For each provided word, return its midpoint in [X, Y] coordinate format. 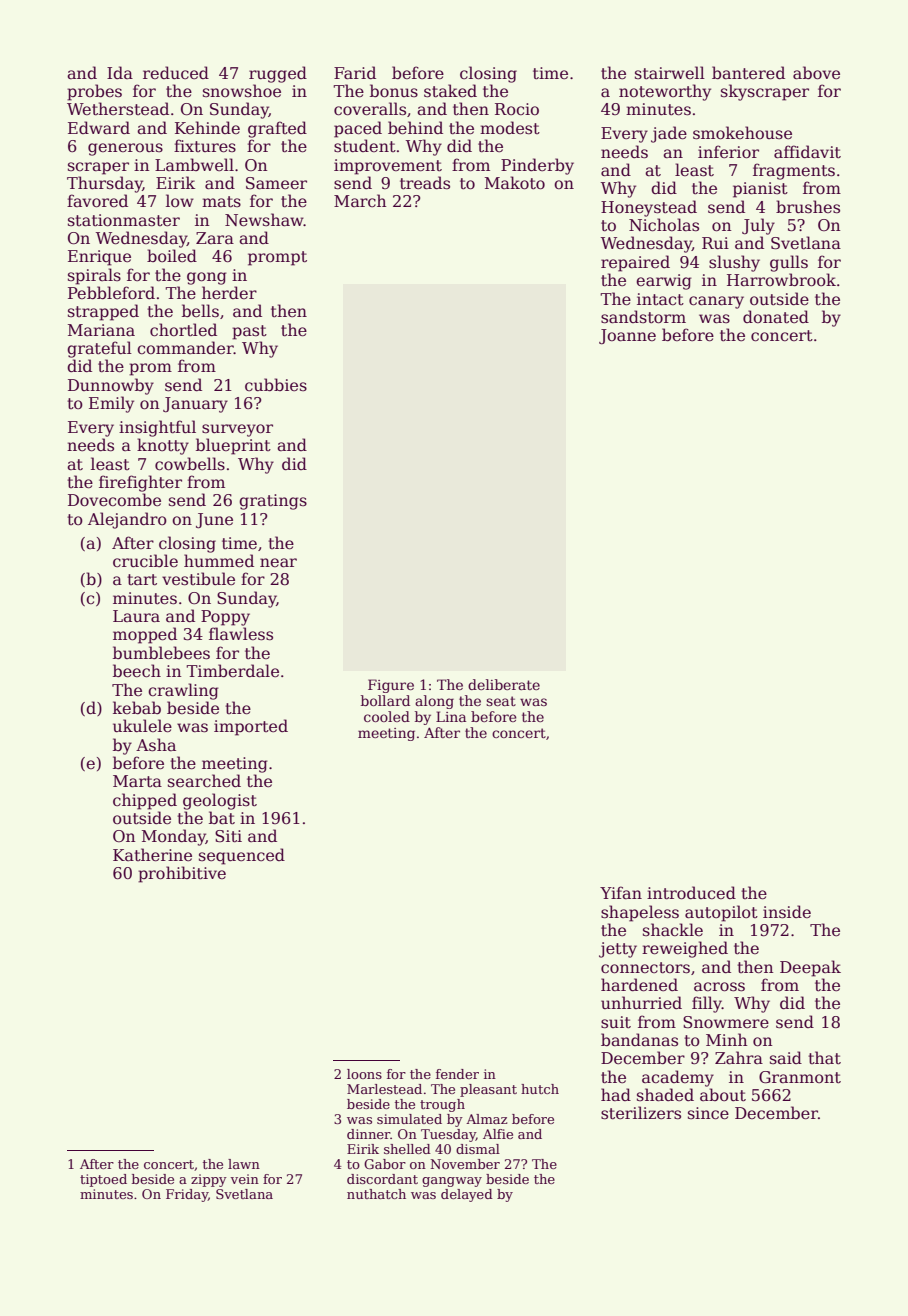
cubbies [276, 385]
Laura [136, 616]
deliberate [504, 684]
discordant [382, 1179]
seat [501, 701]
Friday [187, 1195]
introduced [691, 893]
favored [97, 201]
